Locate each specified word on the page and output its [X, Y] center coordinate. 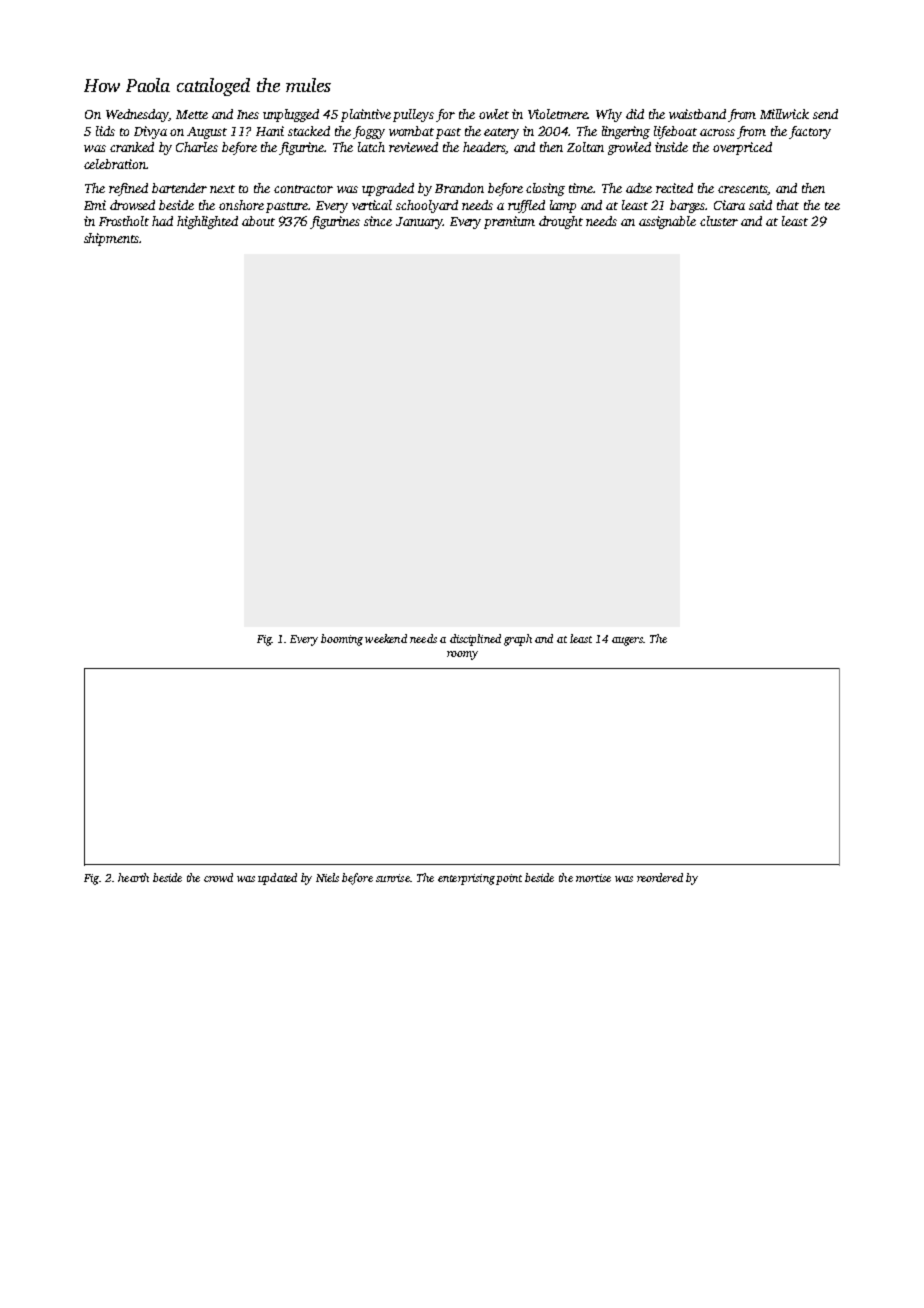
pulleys [413, 115]
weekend [386, 638]
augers [627, 641]
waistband [697, 114]
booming [342, 640]
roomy [462, 655]
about [258, 221]
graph [518, 640]
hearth [133, 877]
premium [509, 222]
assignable [667, 222]
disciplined [475, 640]
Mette [192, 114]
